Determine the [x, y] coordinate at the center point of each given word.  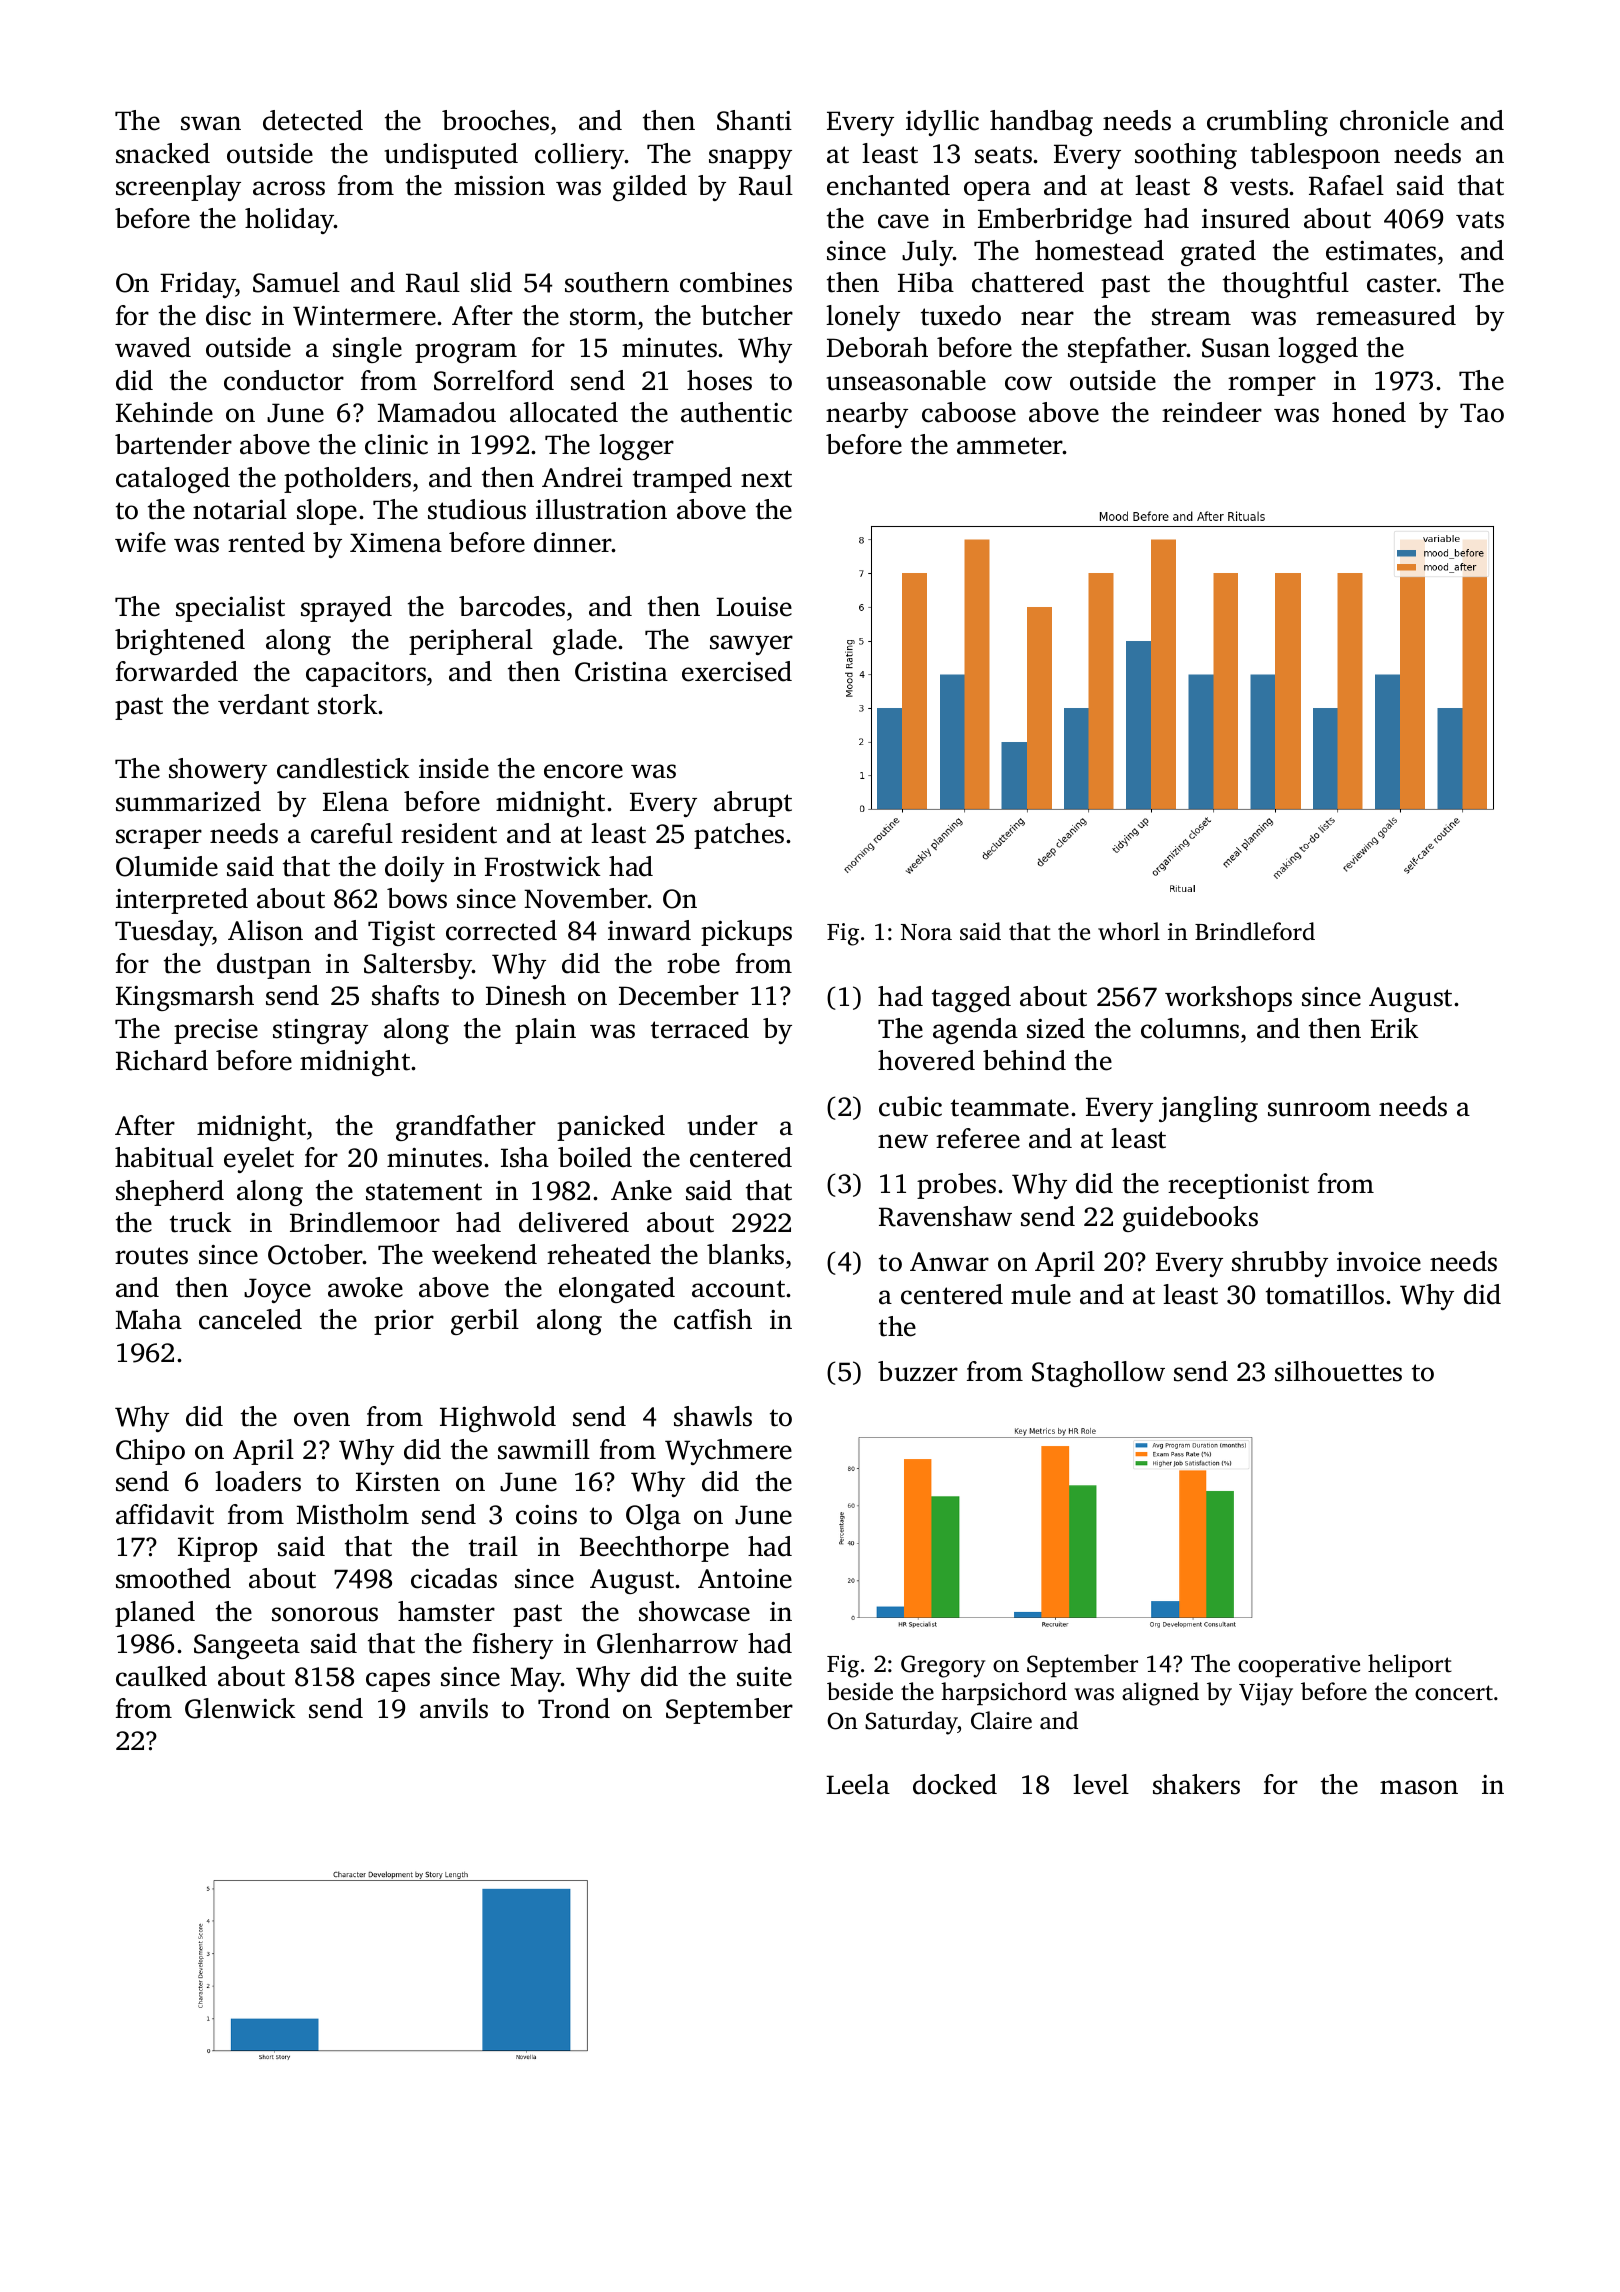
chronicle [1394, 120]
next [766, 479]
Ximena [396, 543]
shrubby [1280, 1264]
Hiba [926, 282]
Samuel [296, 282]
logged [1318, 350]
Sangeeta [247, 1646]
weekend [484, 1254]
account [738, 1289]
